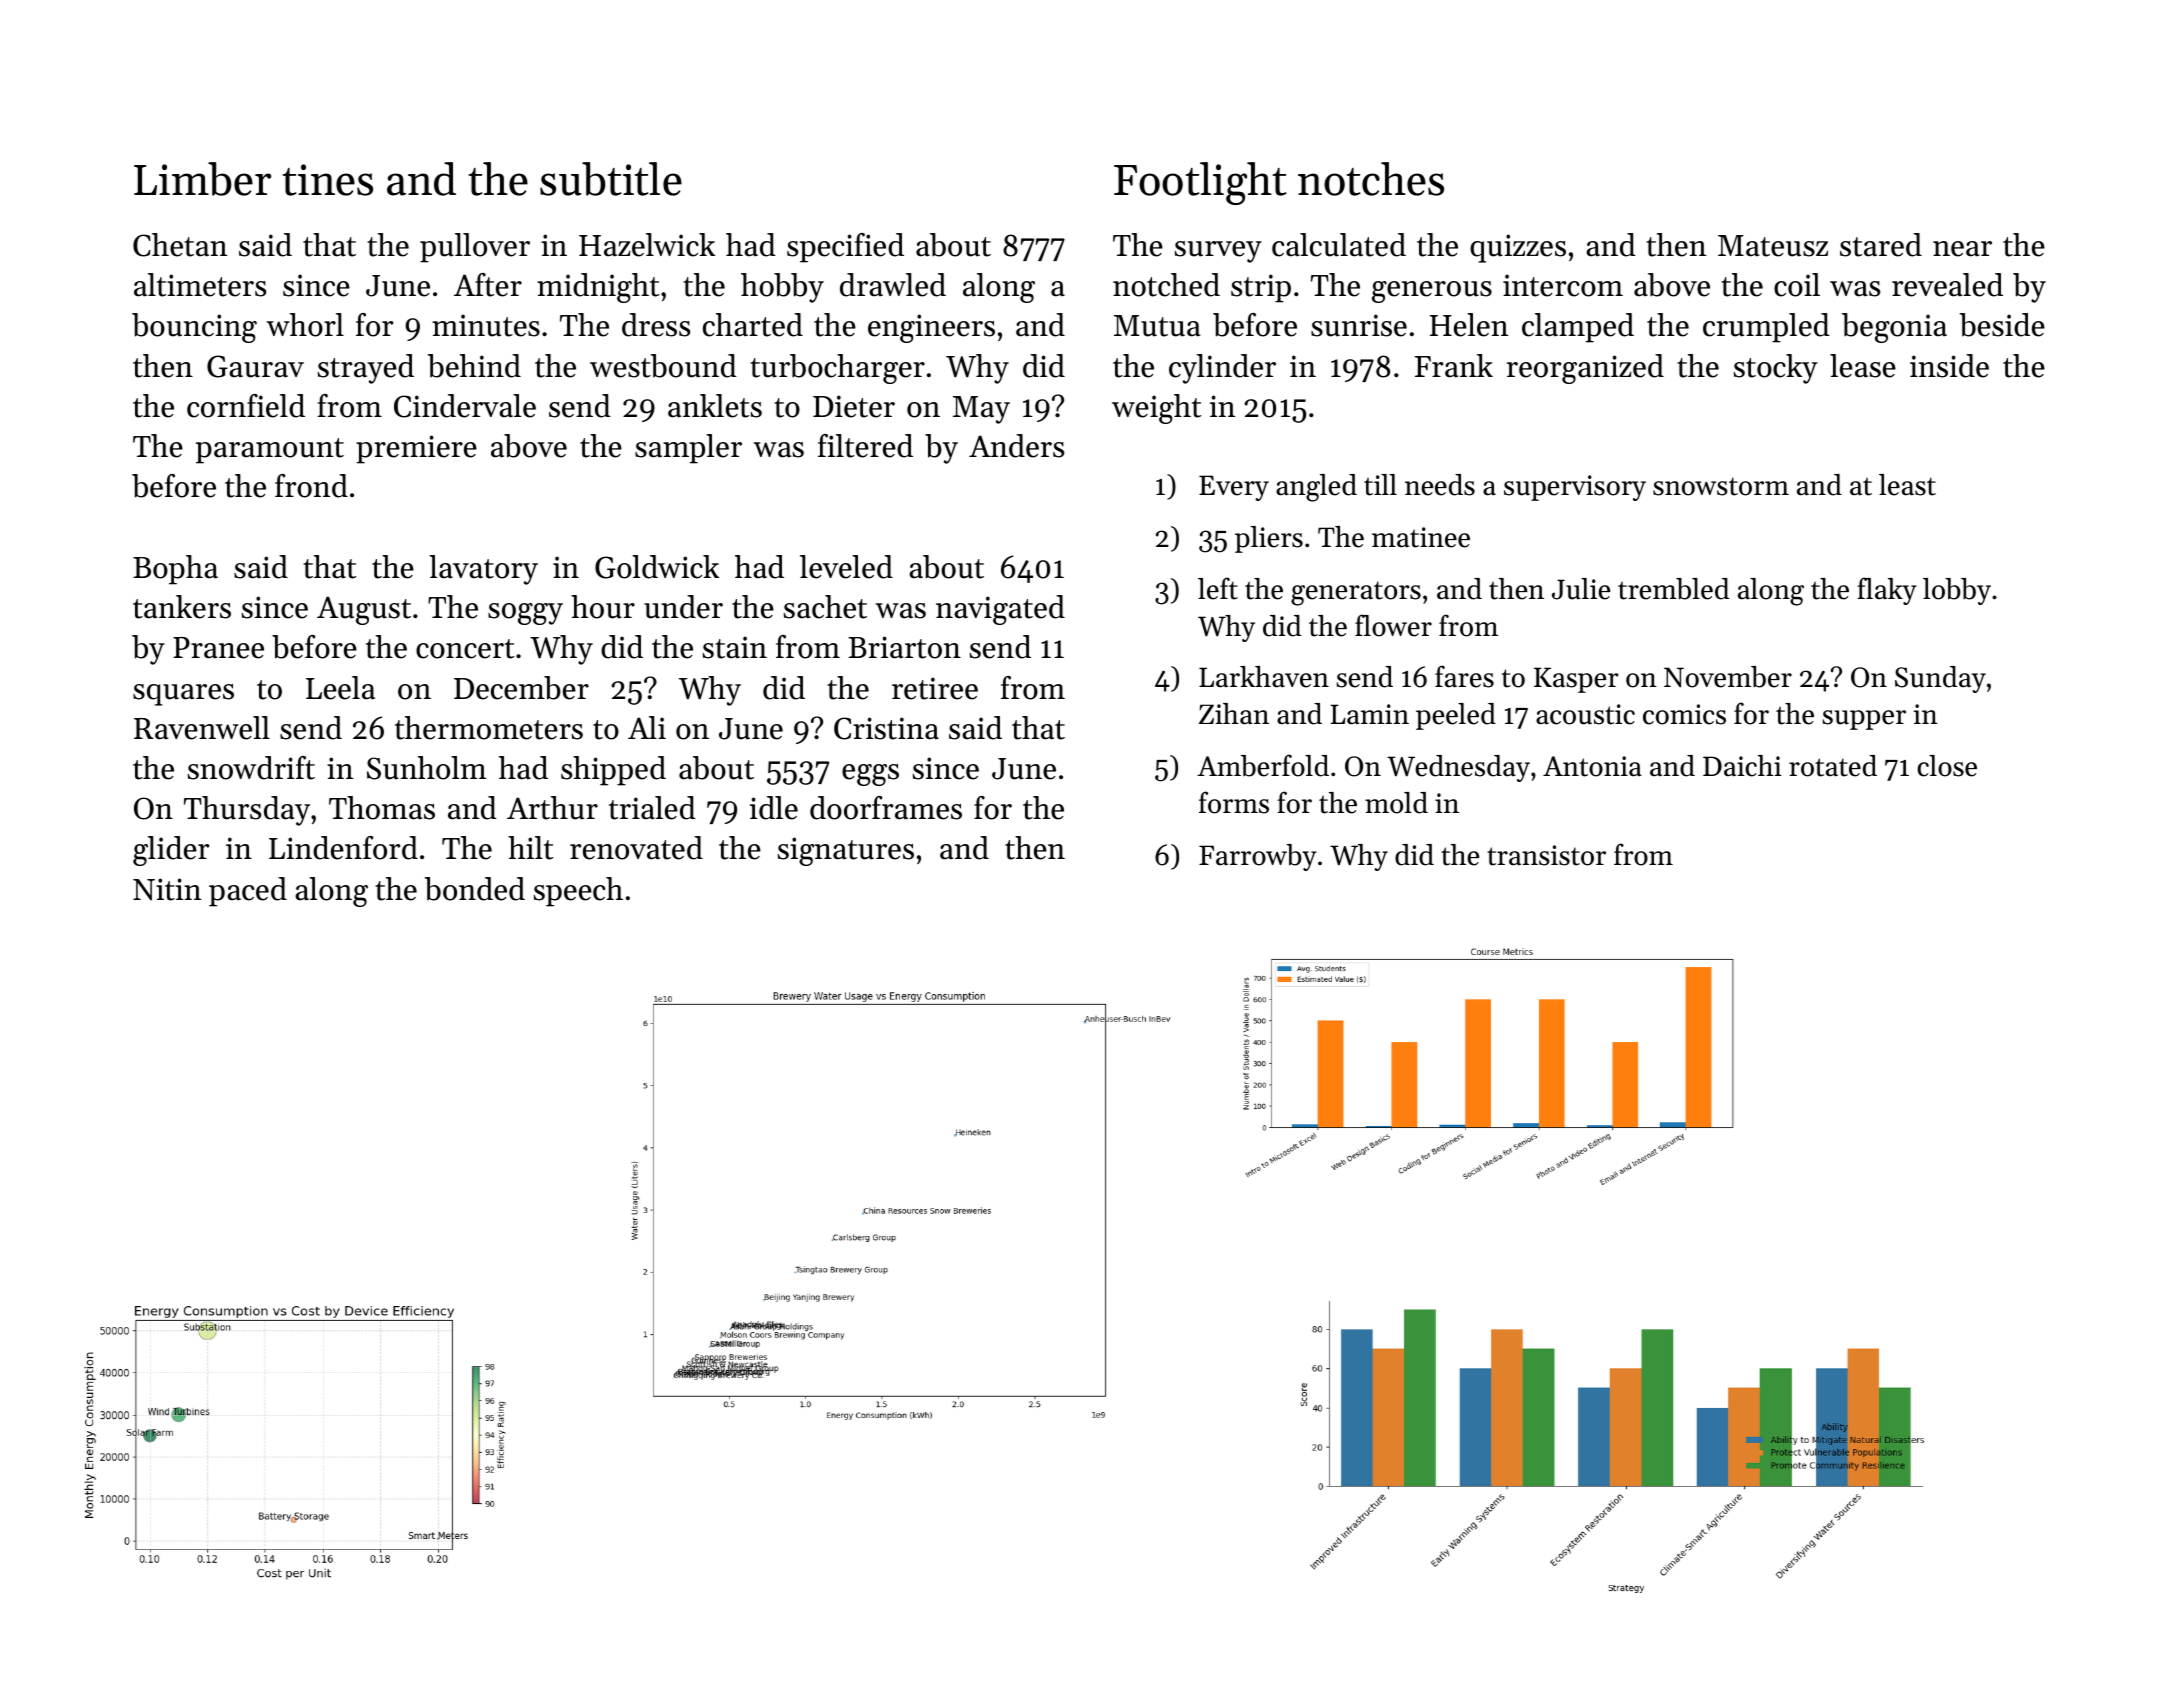 The height and width of the screenshot is (1683, 2178). Describe the element at coordinates (202, 728) in the screenshot. I see `Ravenwell` at that location.
